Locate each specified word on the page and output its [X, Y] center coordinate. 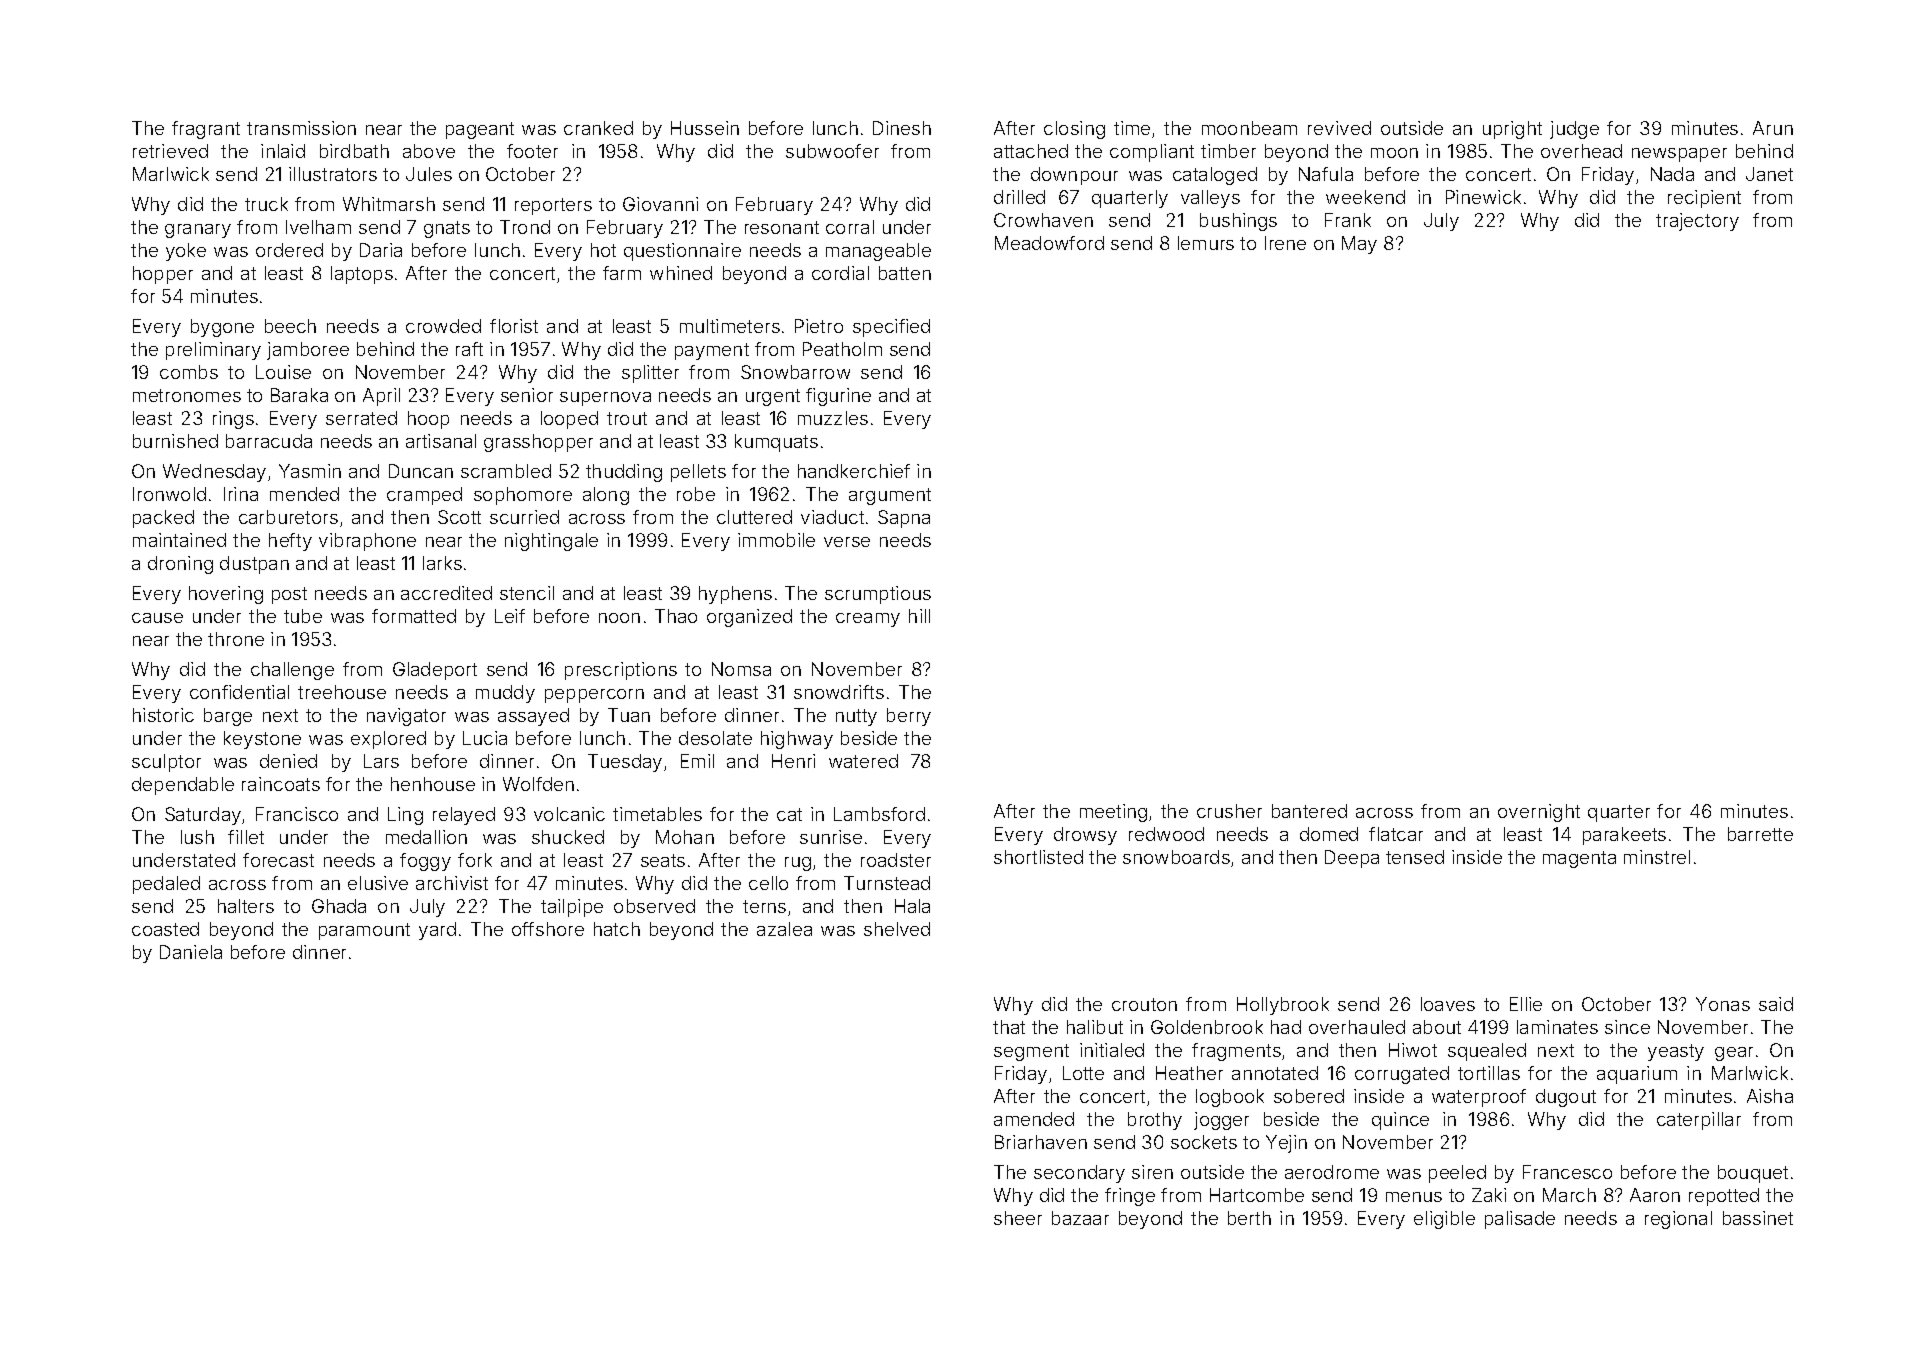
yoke [186, 252]
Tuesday [625, 763]
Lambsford [879, 814]
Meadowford [1049, 243]
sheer [1018, 1218]
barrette [1760, 834]
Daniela [191, 952]
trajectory [1697, 222]
